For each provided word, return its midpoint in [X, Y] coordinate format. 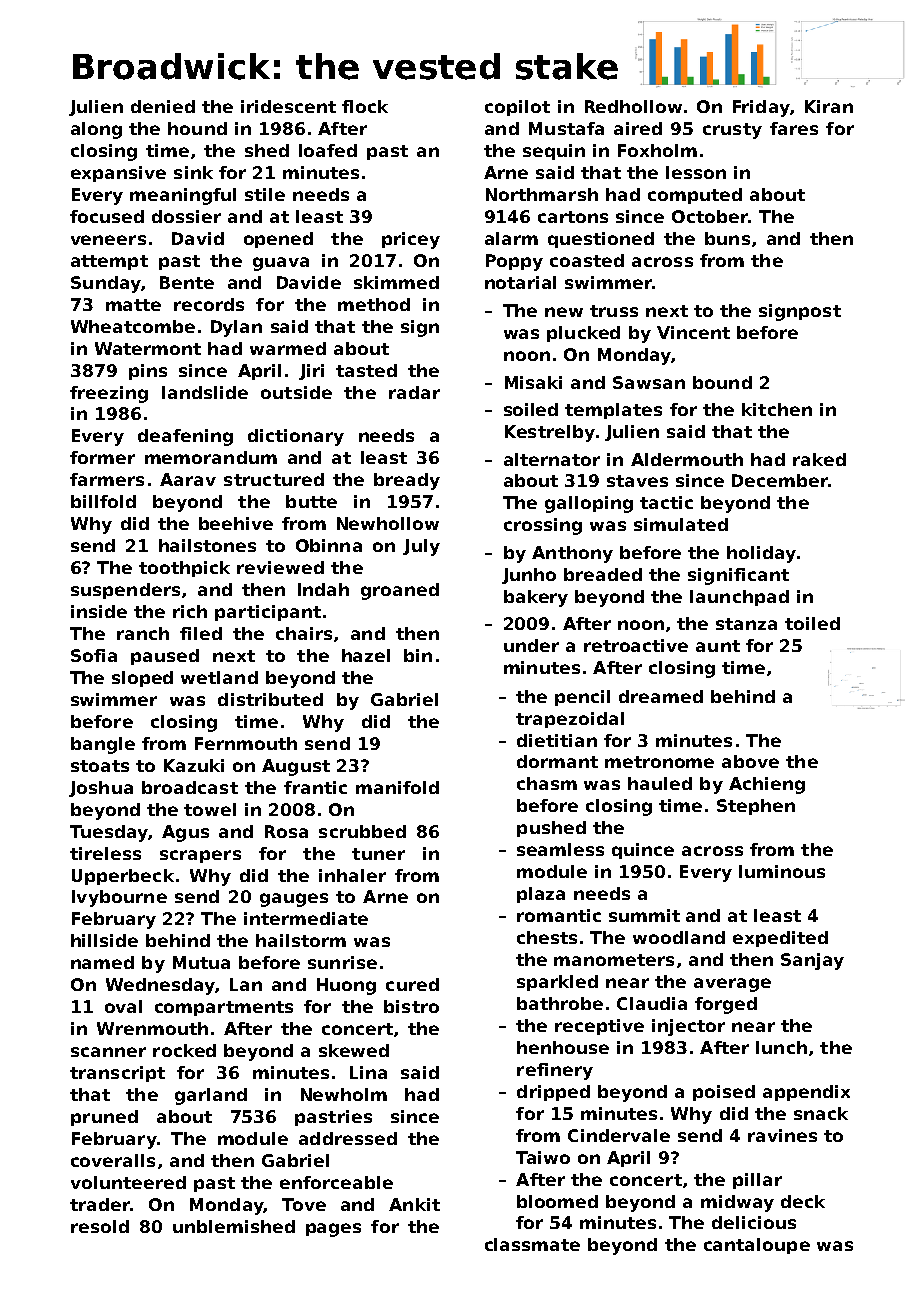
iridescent [288, 106]
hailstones [207, 545]
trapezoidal [570, 720]
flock [365, 106]
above [750, 761]
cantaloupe [757, 1246]
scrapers [200, 856]
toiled [812, 623]
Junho [529, 576]
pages [333, 1230]
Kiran [829, 106]
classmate [532, 1244]
